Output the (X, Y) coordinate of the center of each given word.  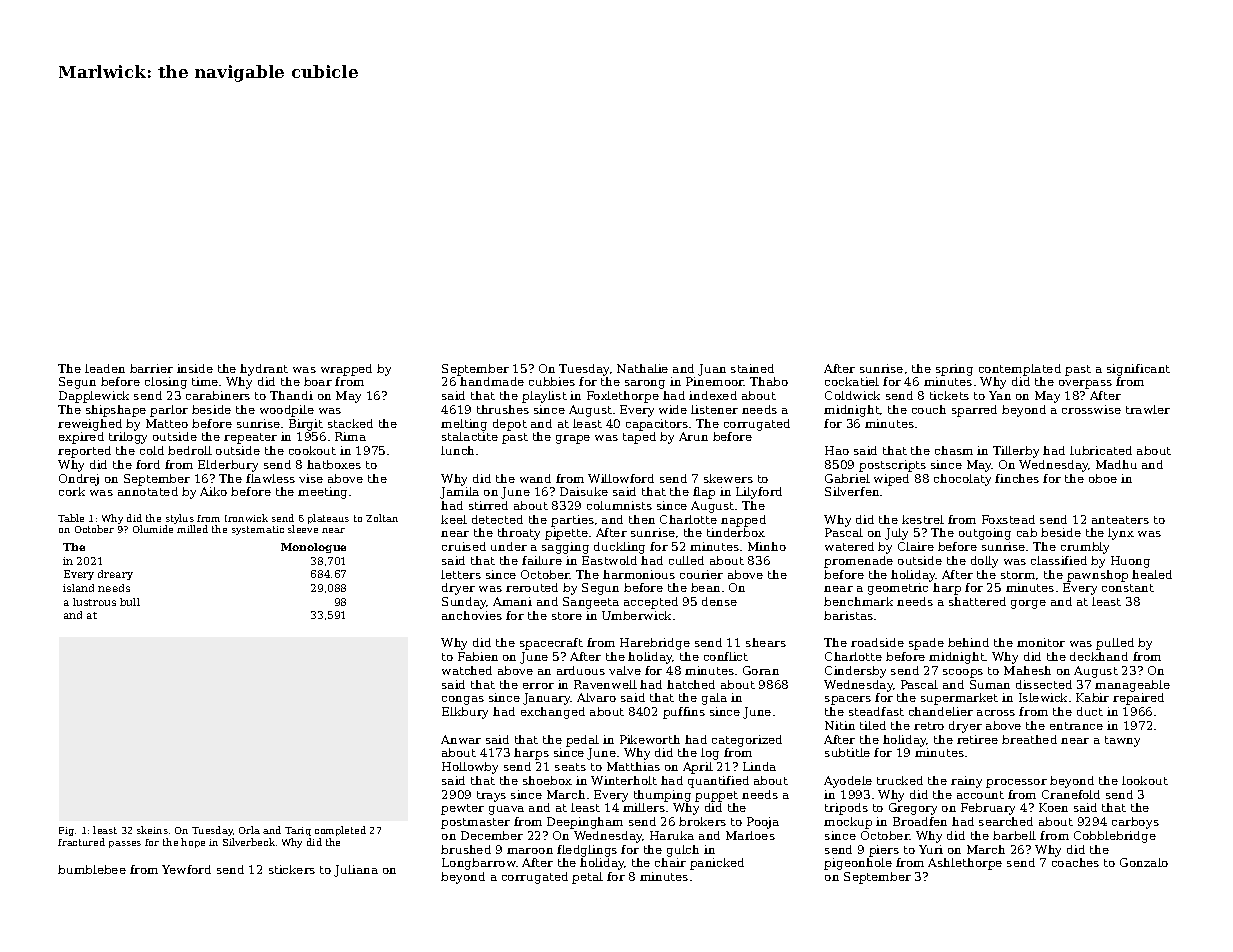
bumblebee (92, 869)
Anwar (461, 739)
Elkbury (465, 713)
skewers (728, 478)
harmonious (639, 574)
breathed (1029, 739)
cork (72, 491)
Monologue (313, 548)
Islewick (1043, 697)
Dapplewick (94, 397)
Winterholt (624, 780)
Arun (693, 436)
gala (714, 699)
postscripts (892, 466)
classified (1059, 560)
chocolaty (962, 480)
